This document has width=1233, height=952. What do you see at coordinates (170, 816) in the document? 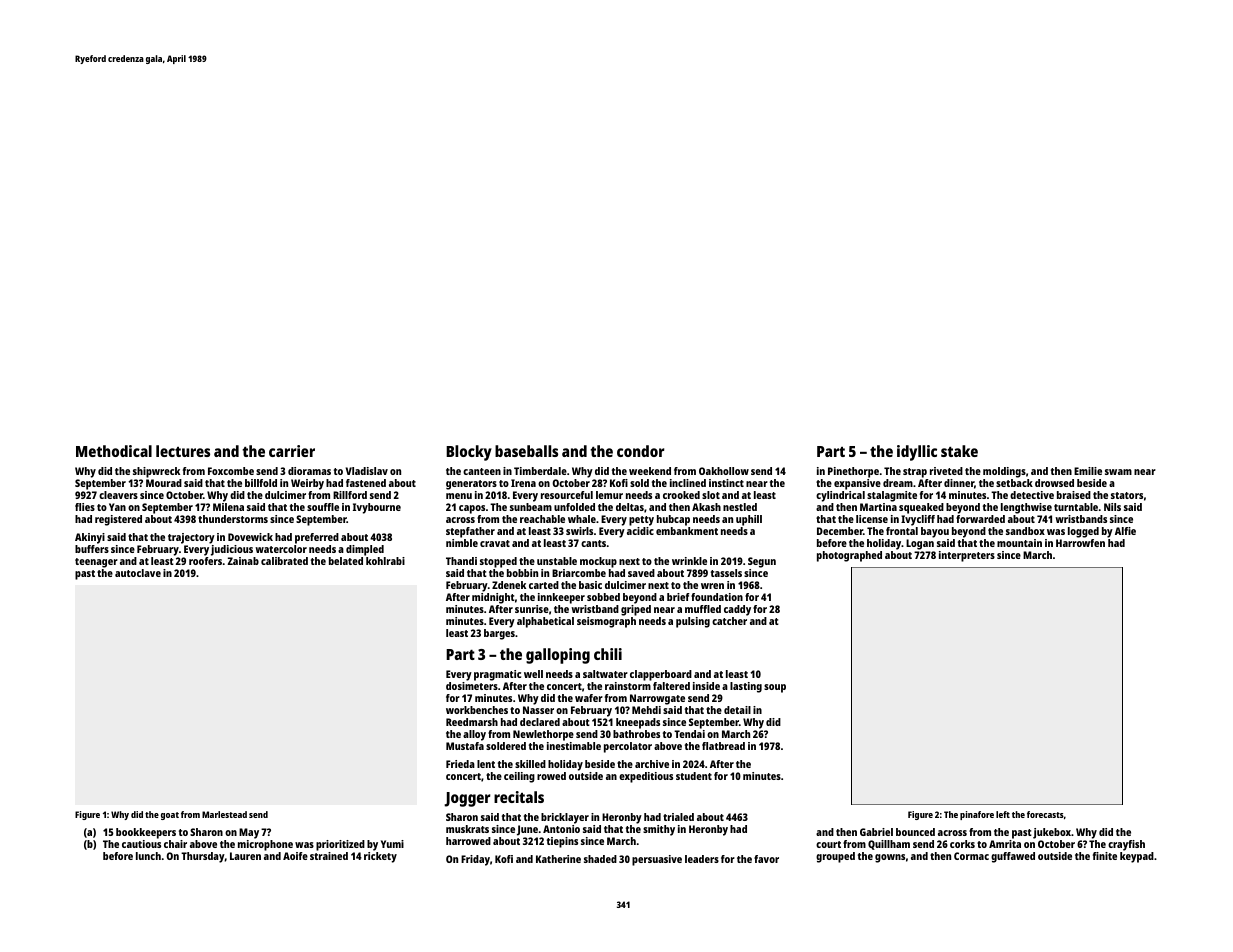
I see `goat` at bounding box center [170, 816].
